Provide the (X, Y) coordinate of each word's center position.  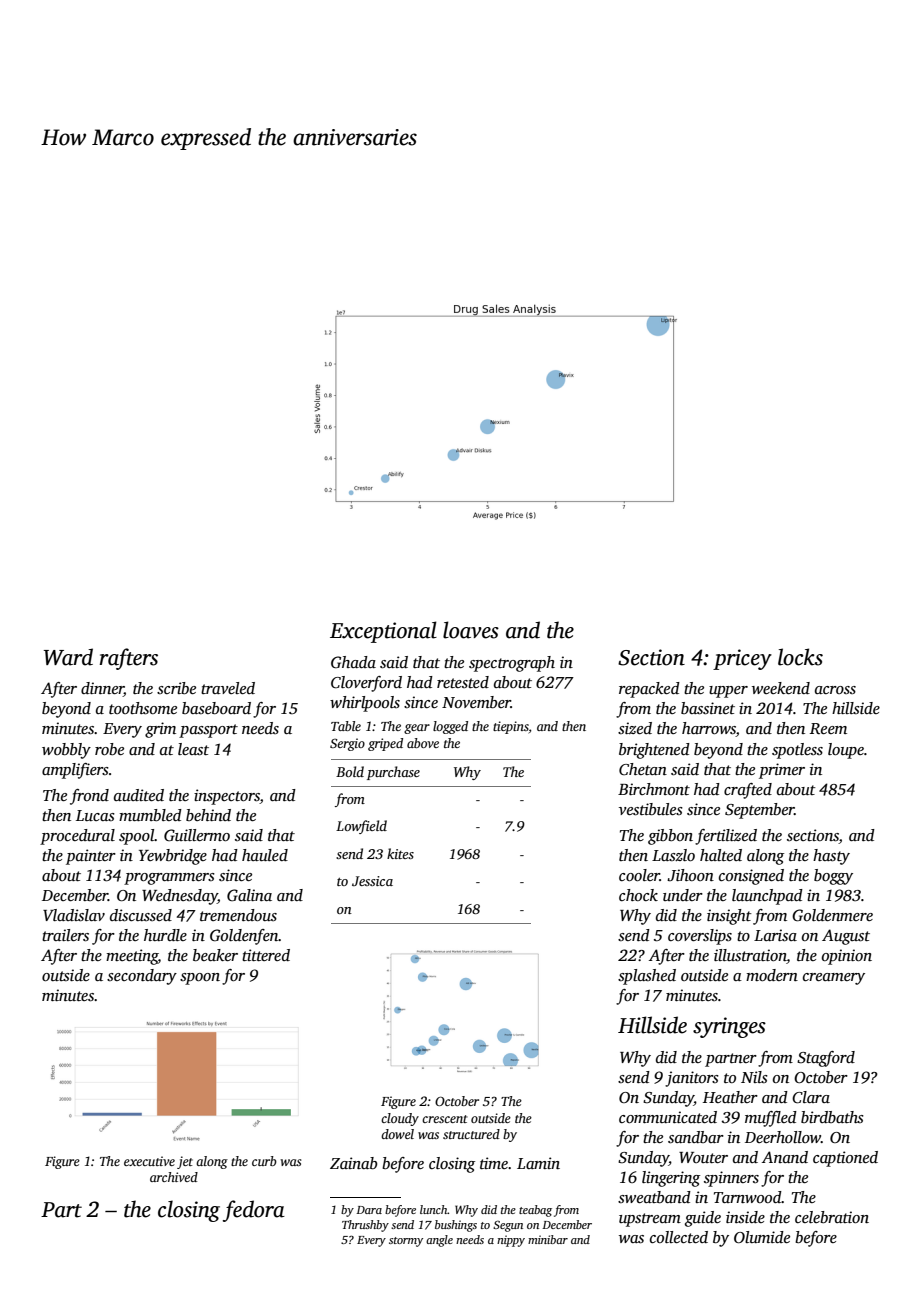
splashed (647, 977)
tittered (266, 955)
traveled (228, 688)
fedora (254, 1211)
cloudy (400, 1119)
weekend (781, 688)
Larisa (775, 935)
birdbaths (832, 1117)
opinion (847, 957)
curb (264, 1161)
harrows (709, 729)
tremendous (238, 915)
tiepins (511, 727)
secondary (142, 977)
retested (463, 682)
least (193, 749)
